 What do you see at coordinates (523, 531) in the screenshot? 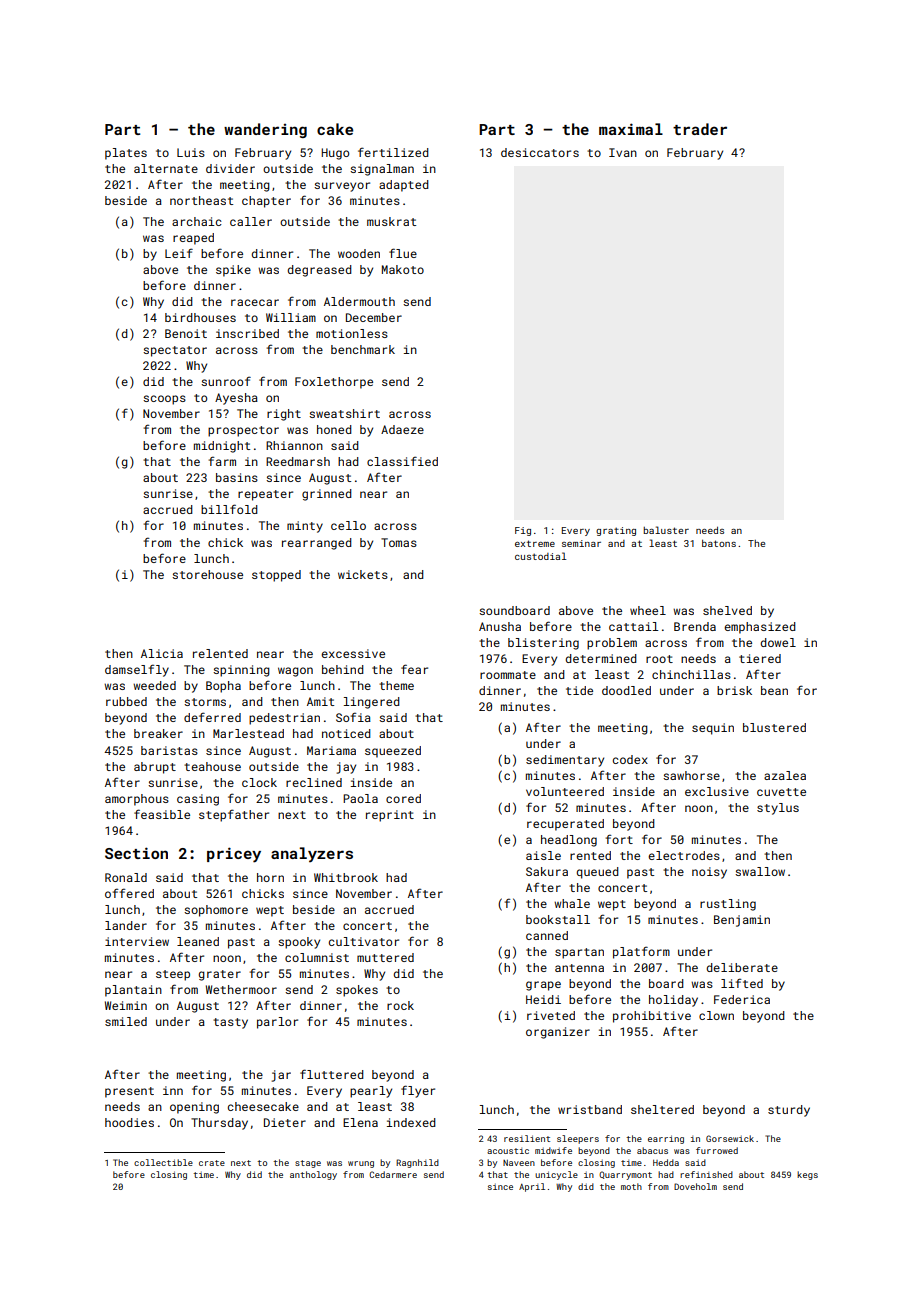
I see `Fig` at bounding box center [523, 531].
